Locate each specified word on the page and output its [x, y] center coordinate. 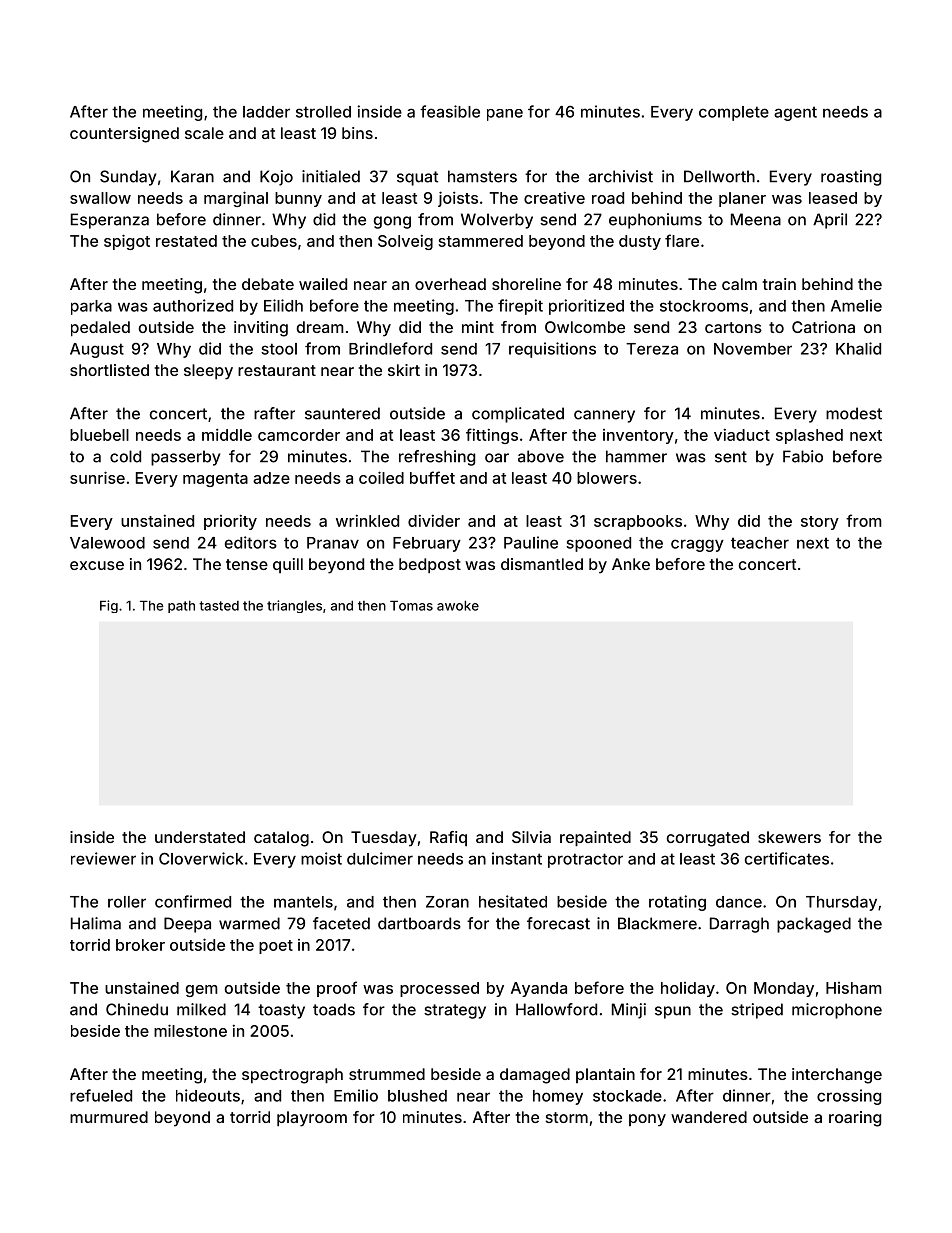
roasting [851, 178]
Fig [109, 606]
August [97, 350]
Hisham [854, 988]
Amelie [856, 305]
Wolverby [497, 221]
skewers [789, 837]
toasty [281, 1011]
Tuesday [384, 839]
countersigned [124, 135]
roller [127, 902]
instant [517, 858]
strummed [387, 1074]
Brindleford [390, 348]
